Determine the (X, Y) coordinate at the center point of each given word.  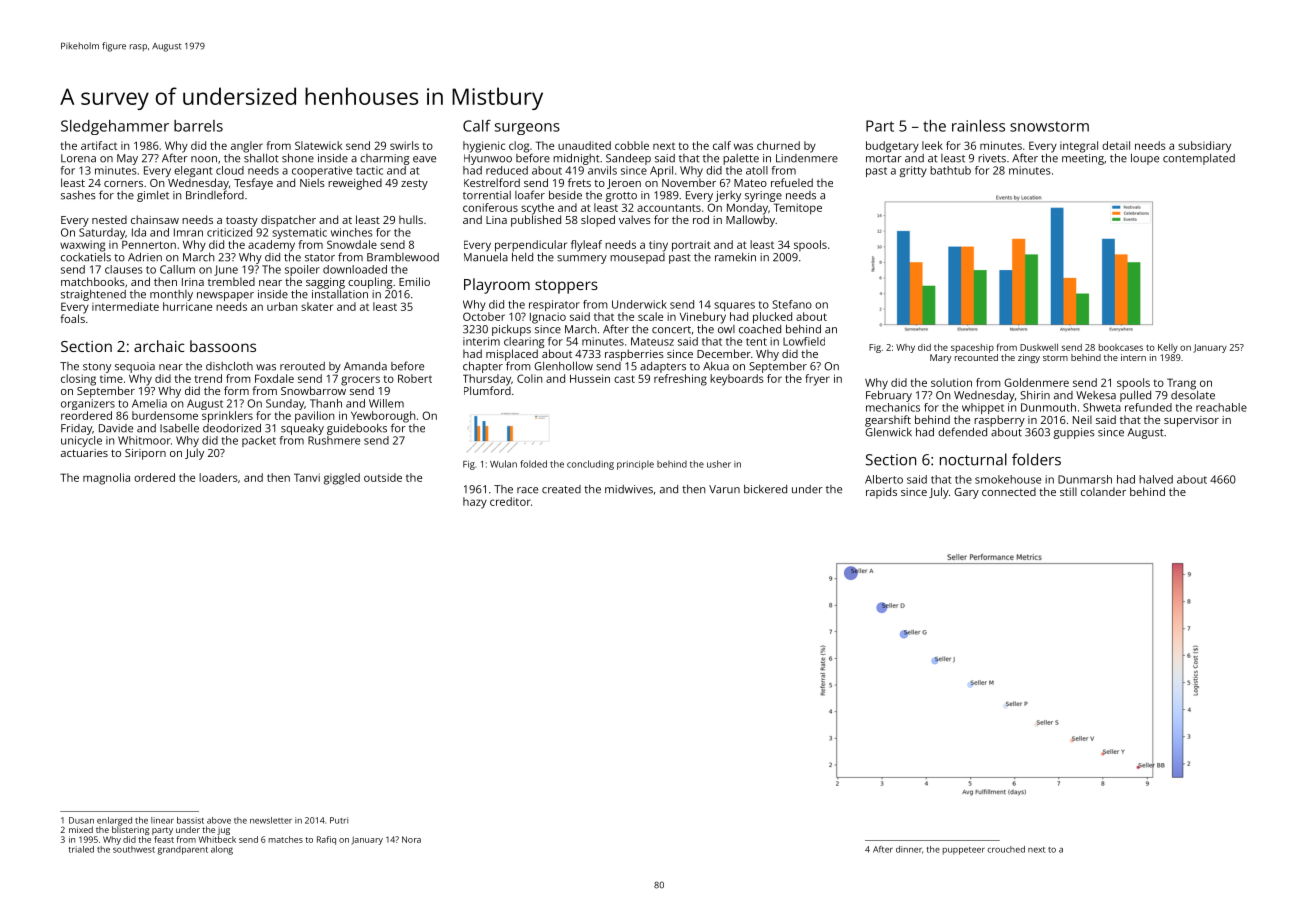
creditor (510, 501)
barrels (198, 126)
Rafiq (326, 840)
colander (1103, 491)
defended (962, 432)
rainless (978, 126)
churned (778, 145)
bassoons (223, 346)
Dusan (81, 820)
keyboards (737, 380)
